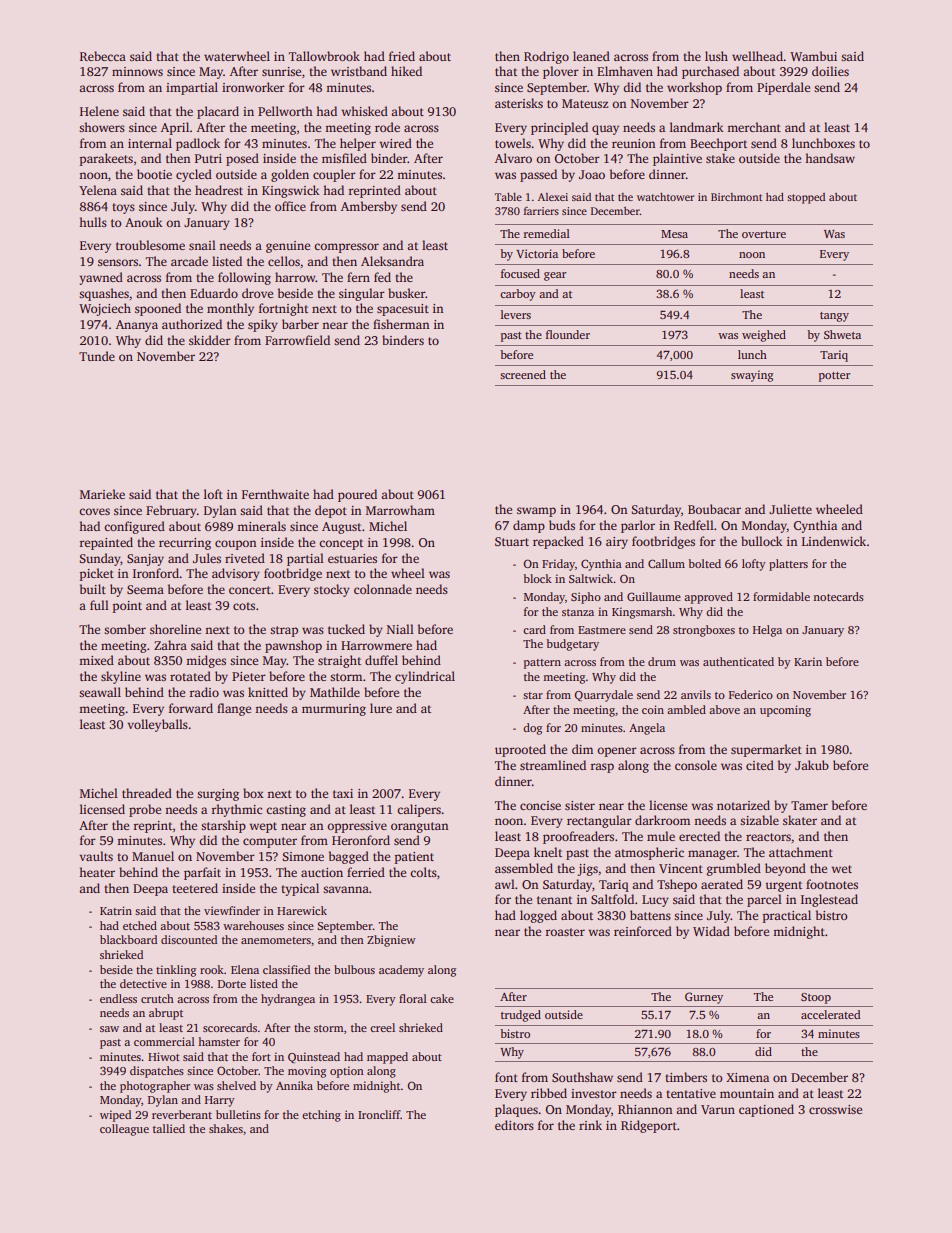  I want to click on misfiled, so click(344, 158).
